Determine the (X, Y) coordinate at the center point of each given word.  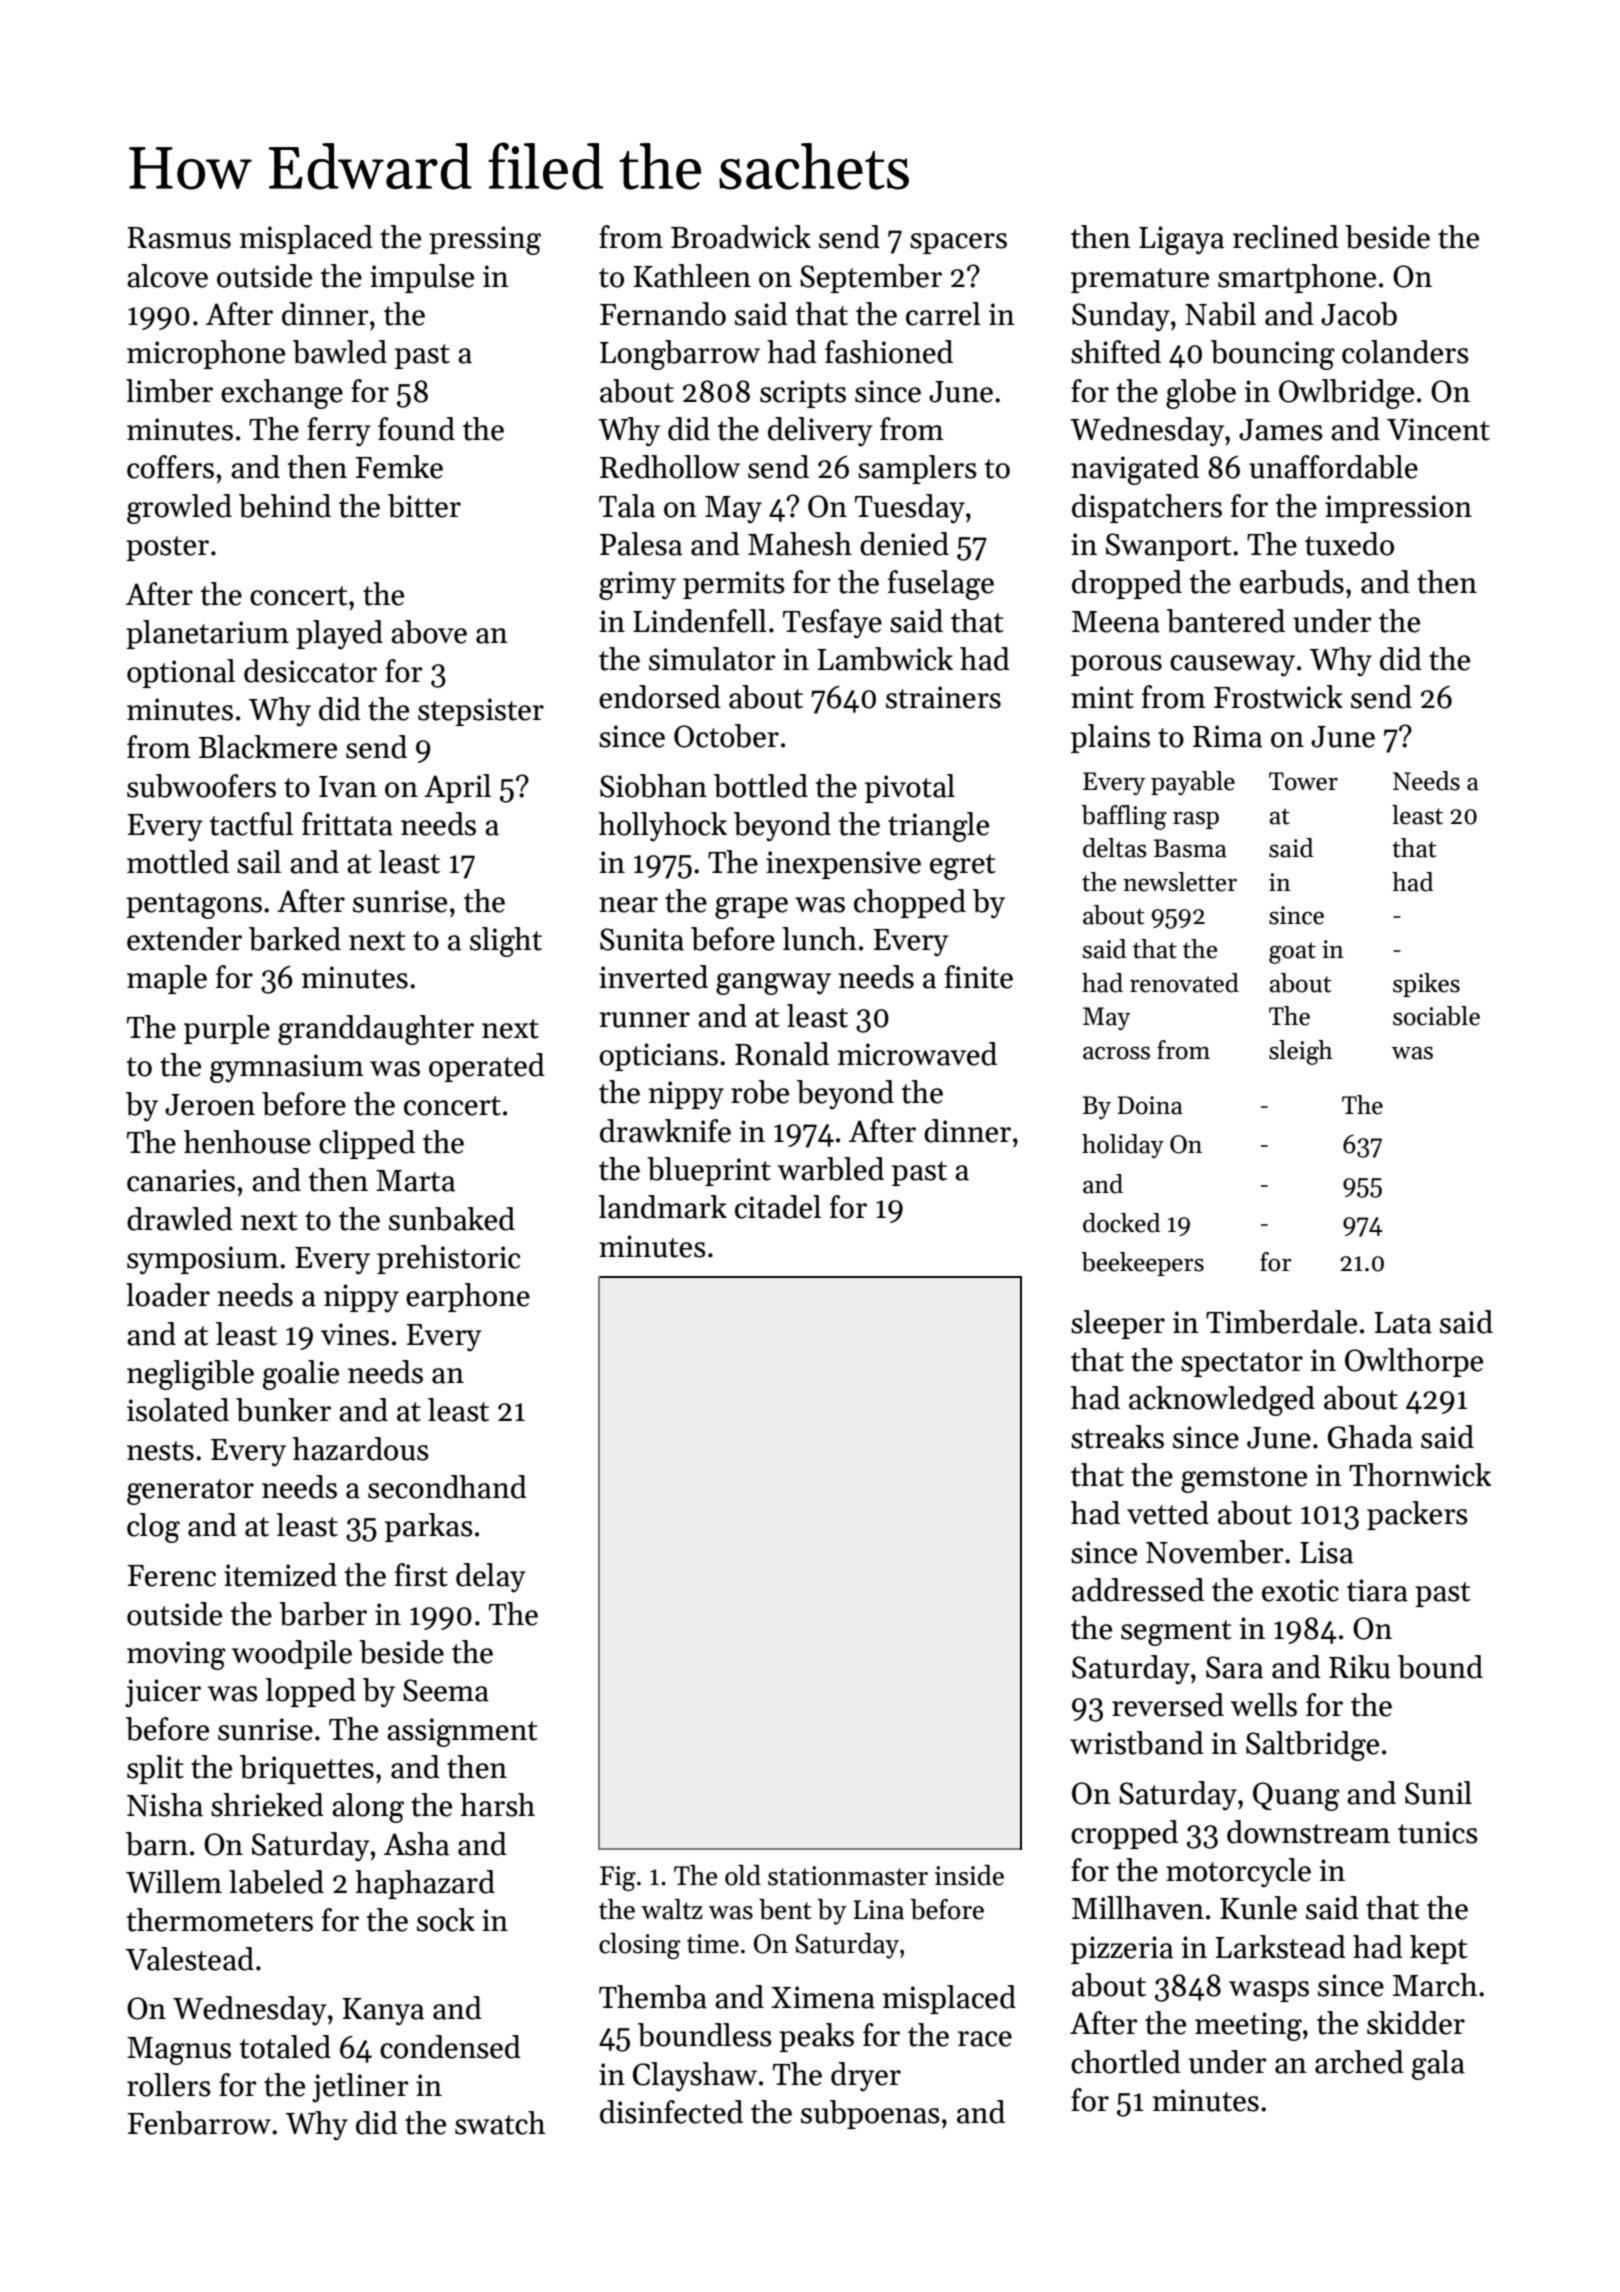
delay (491, 1578)
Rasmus (179, 238)
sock (446, 1920)
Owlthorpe (1414, 1362)
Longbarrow (680, 355)
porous (1116, 665)
